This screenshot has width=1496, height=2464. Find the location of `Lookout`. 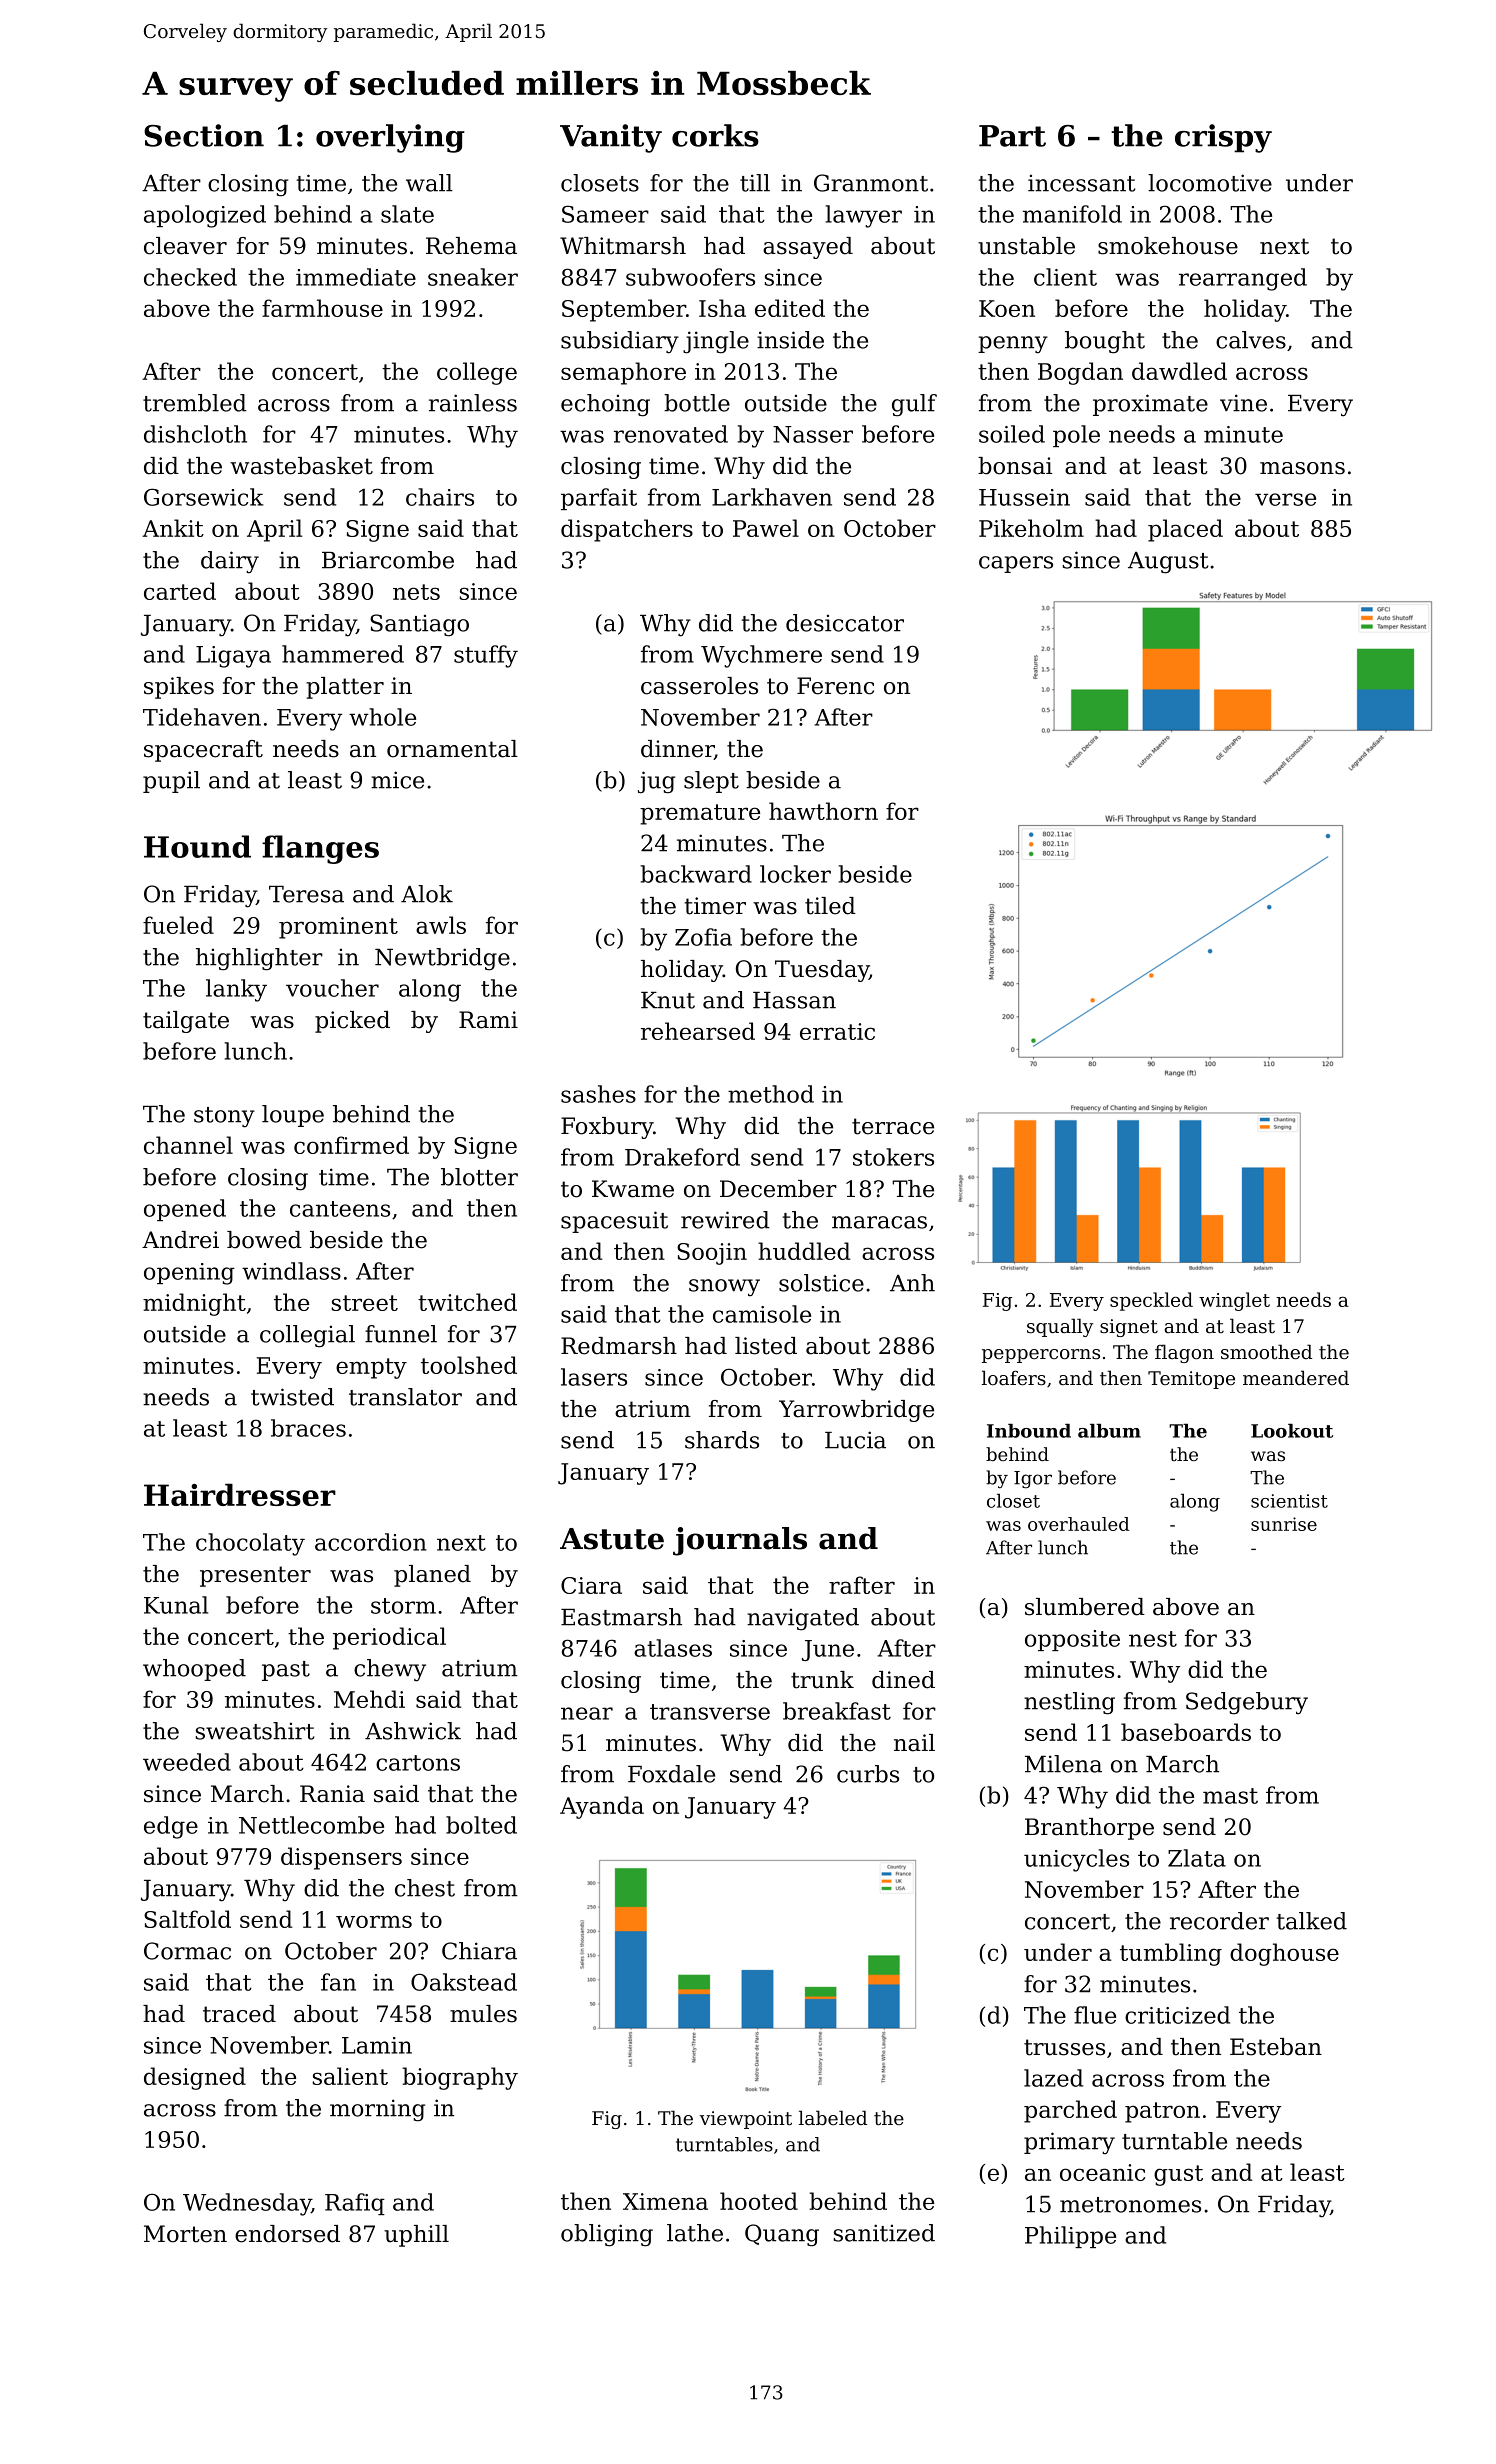

Lookout is located at coordinates (1292, 1431).
